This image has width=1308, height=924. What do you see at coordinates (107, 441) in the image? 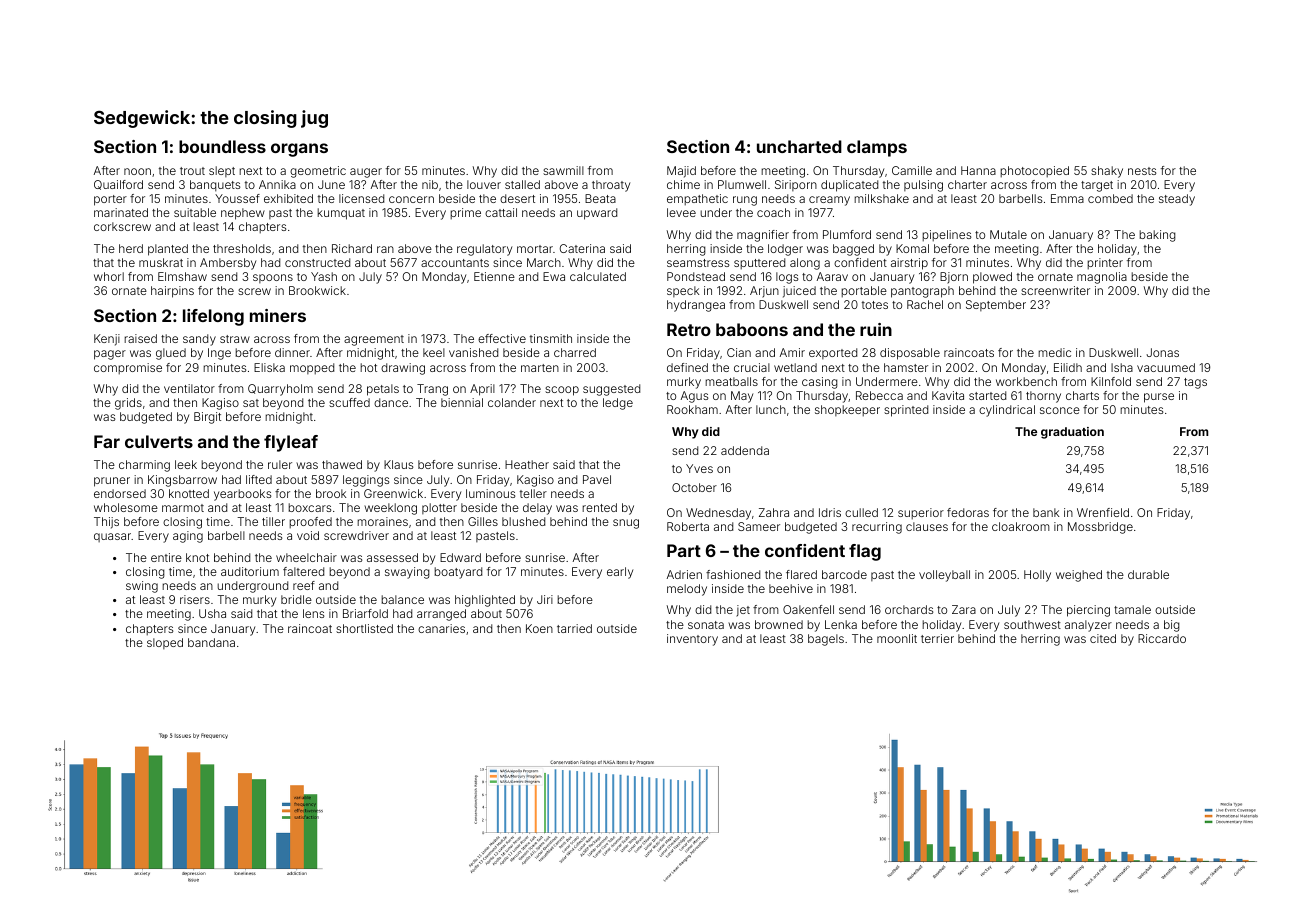
I see `Far` at bounding box center [107, 441].
